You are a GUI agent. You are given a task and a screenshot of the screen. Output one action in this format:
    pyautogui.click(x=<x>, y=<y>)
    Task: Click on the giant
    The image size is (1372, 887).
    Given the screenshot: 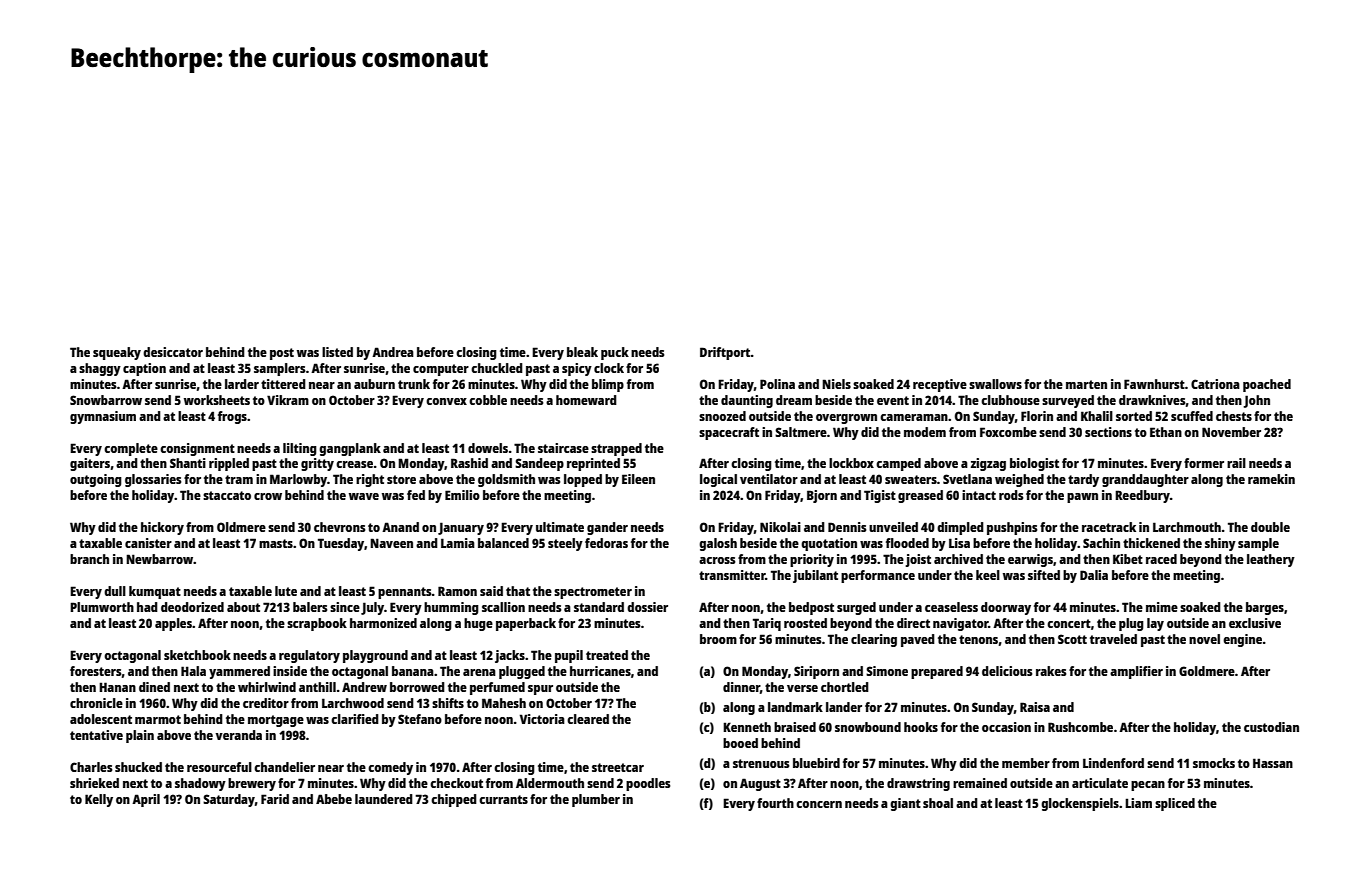 What is the action you would take?
    pyautogui.click(x=905, y=804)
